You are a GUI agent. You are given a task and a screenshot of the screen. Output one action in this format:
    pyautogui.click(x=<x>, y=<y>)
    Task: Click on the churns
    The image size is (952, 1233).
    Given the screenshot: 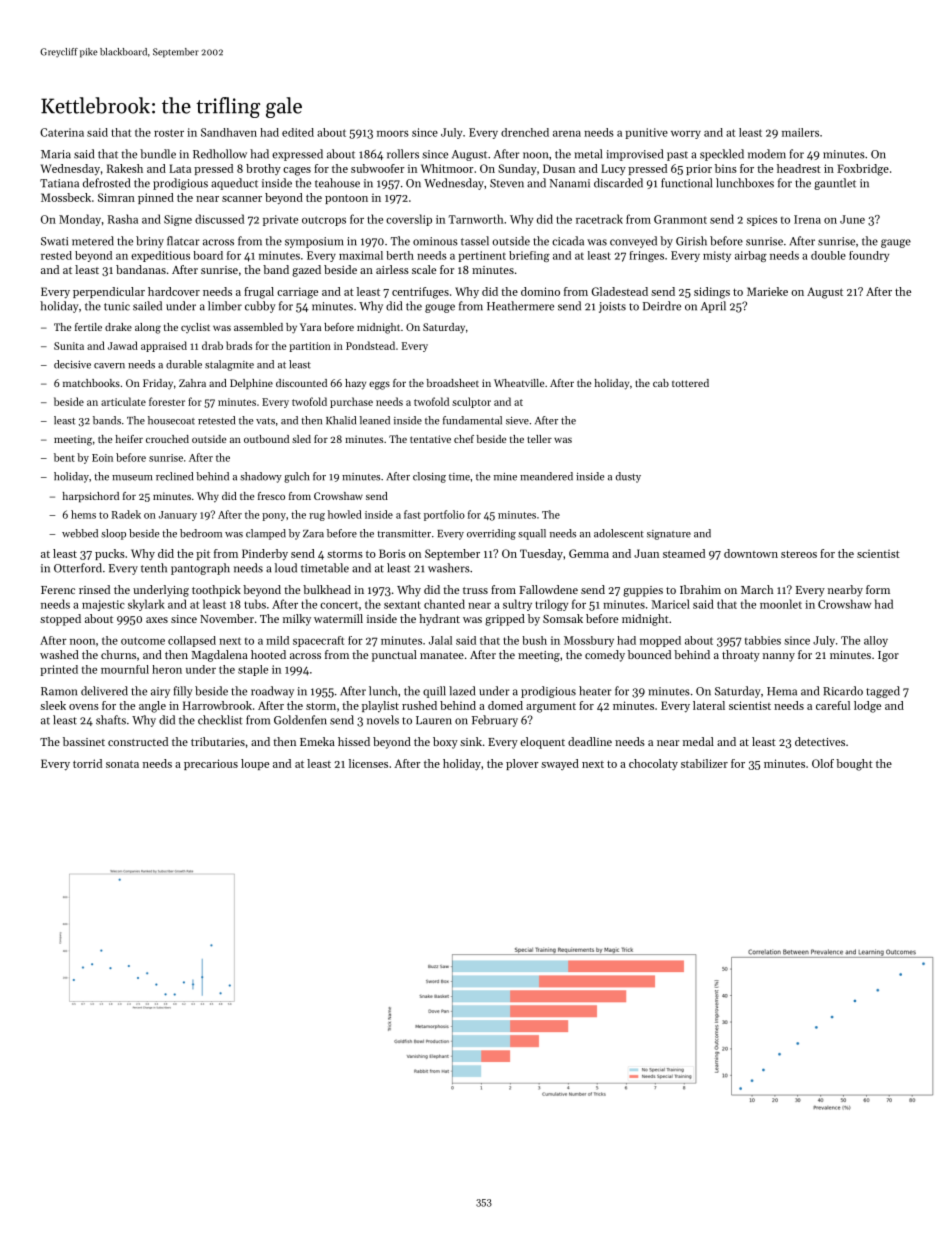 What is the action you would take?
    pyautogui.click(x=118, y=654)
